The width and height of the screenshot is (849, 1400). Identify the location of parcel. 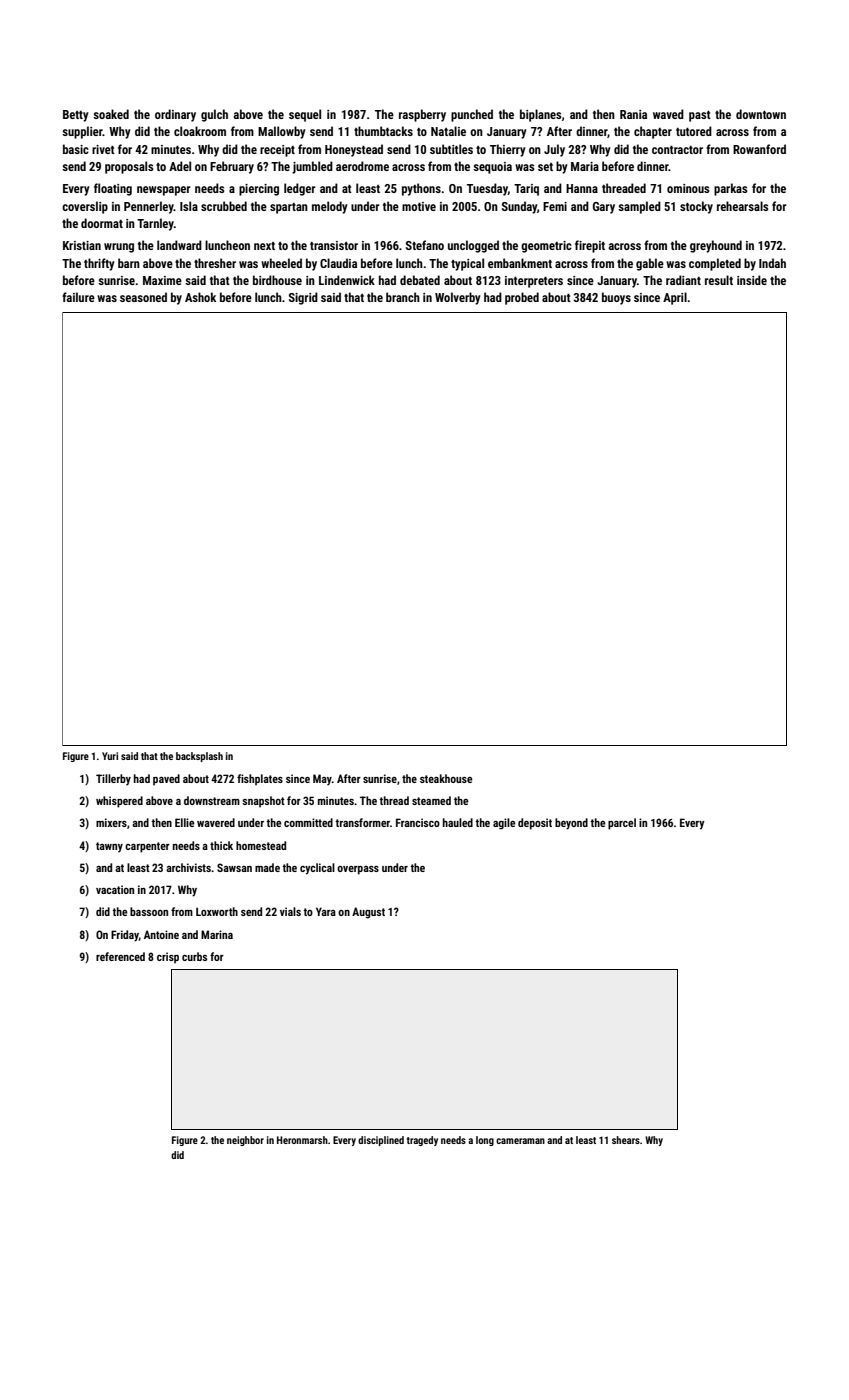
(622, 824).
